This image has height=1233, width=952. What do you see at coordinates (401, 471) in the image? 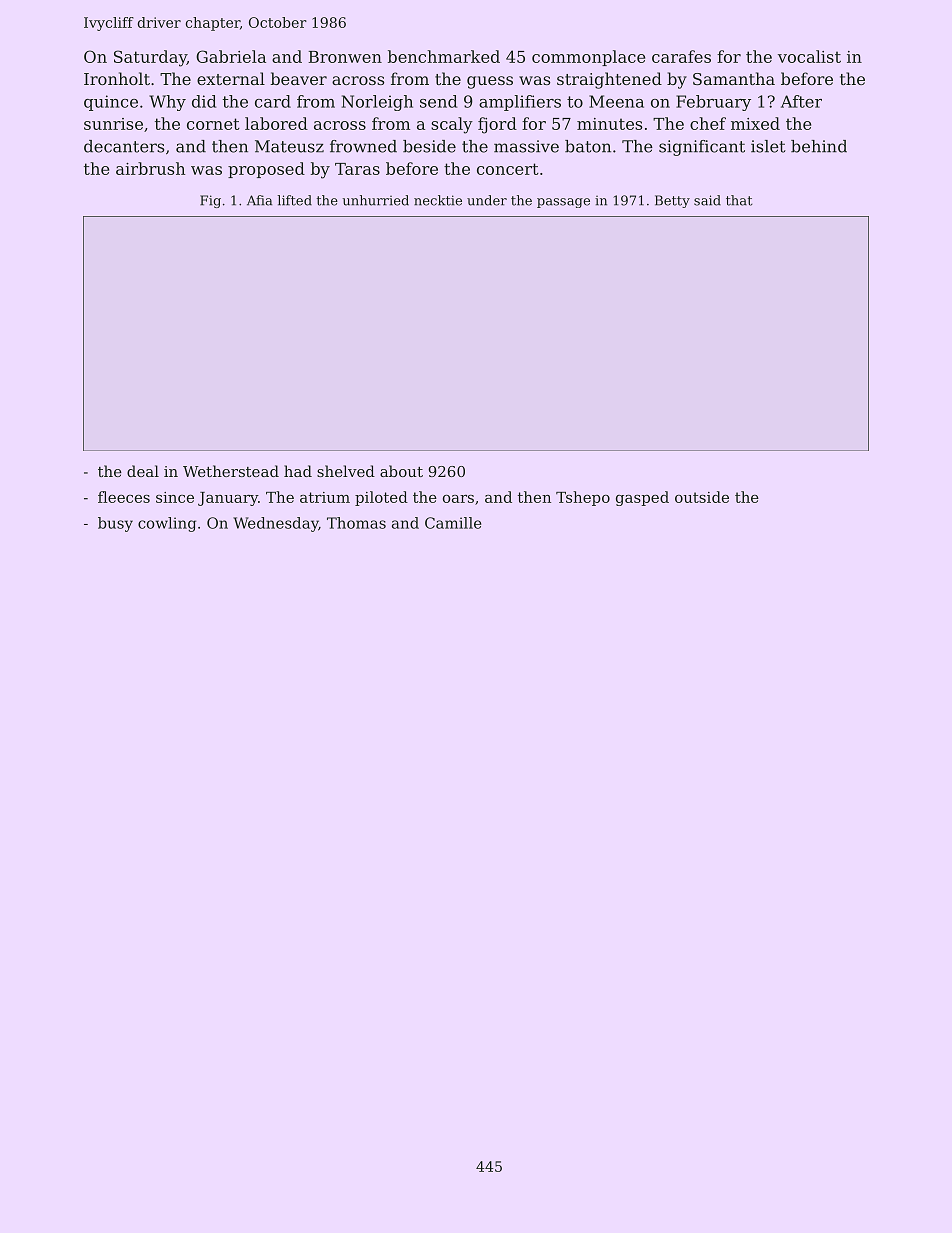
I see `about` at bounding box center [401, 471].
